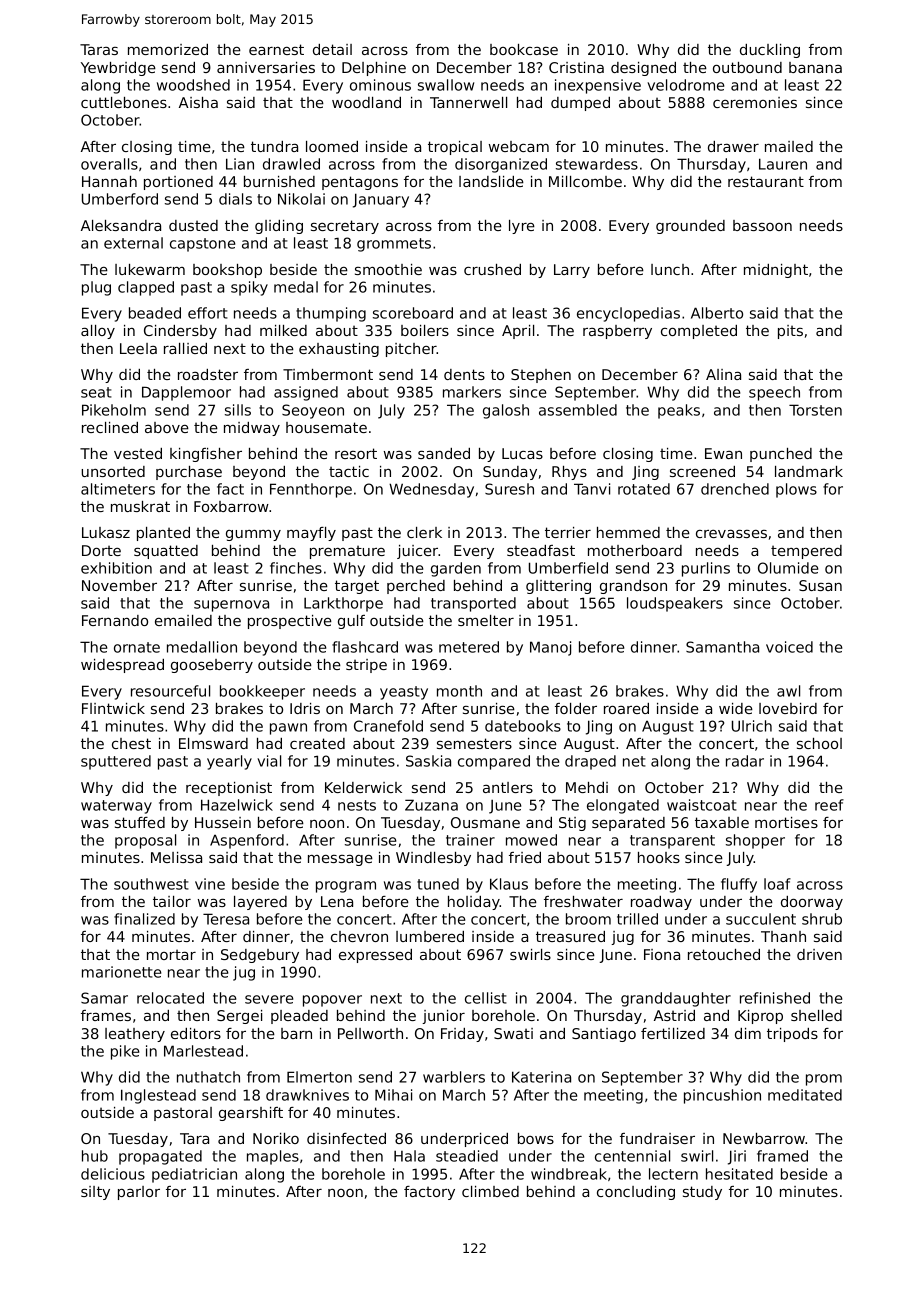 The image size is (924, 1308). I want to click on roared, so click(626, 708).
